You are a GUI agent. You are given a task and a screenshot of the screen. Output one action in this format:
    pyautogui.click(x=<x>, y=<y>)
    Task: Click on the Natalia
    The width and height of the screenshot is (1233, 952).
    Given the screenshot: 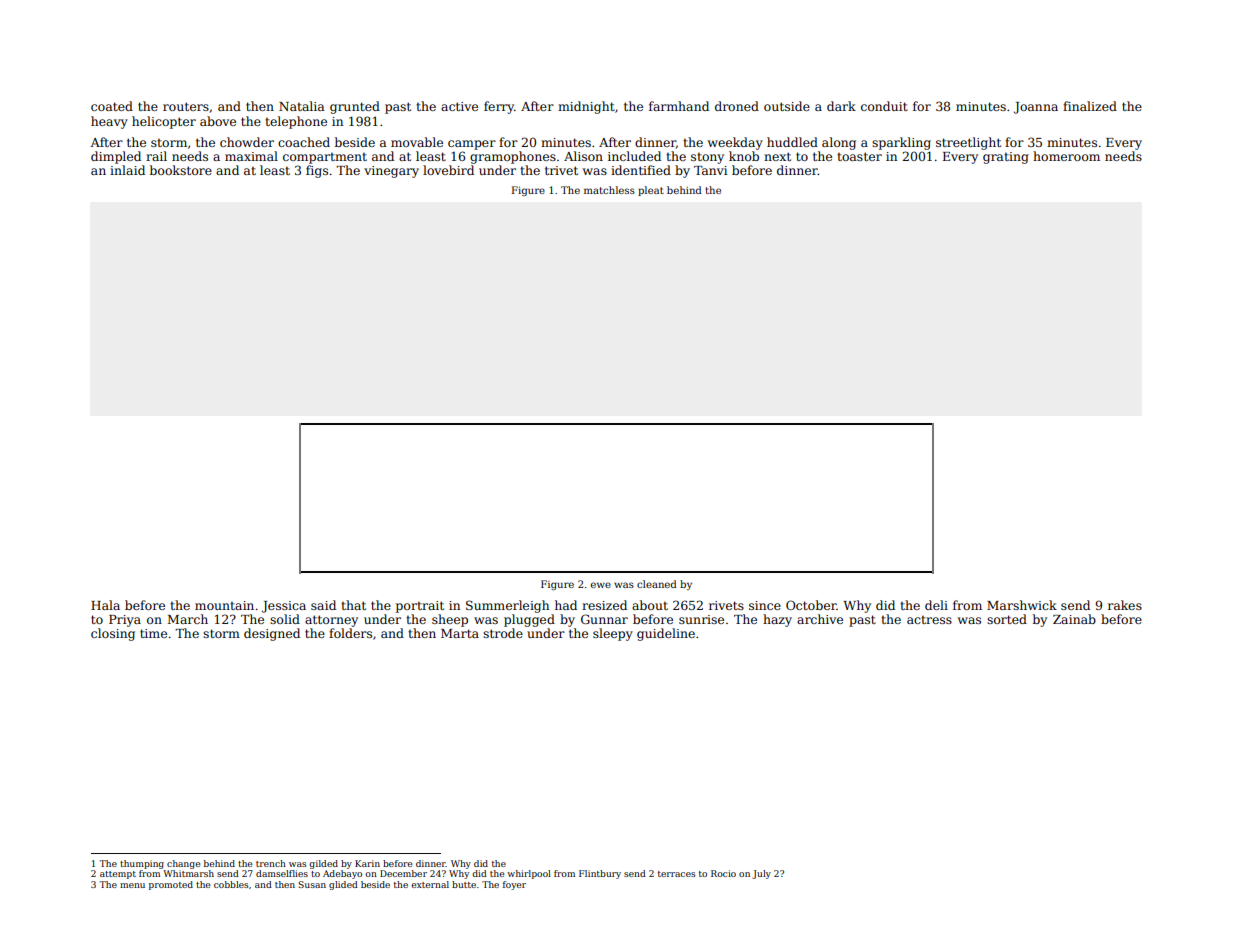 What is the action you would take?
    pyautogui.click(x=302, y=106)
